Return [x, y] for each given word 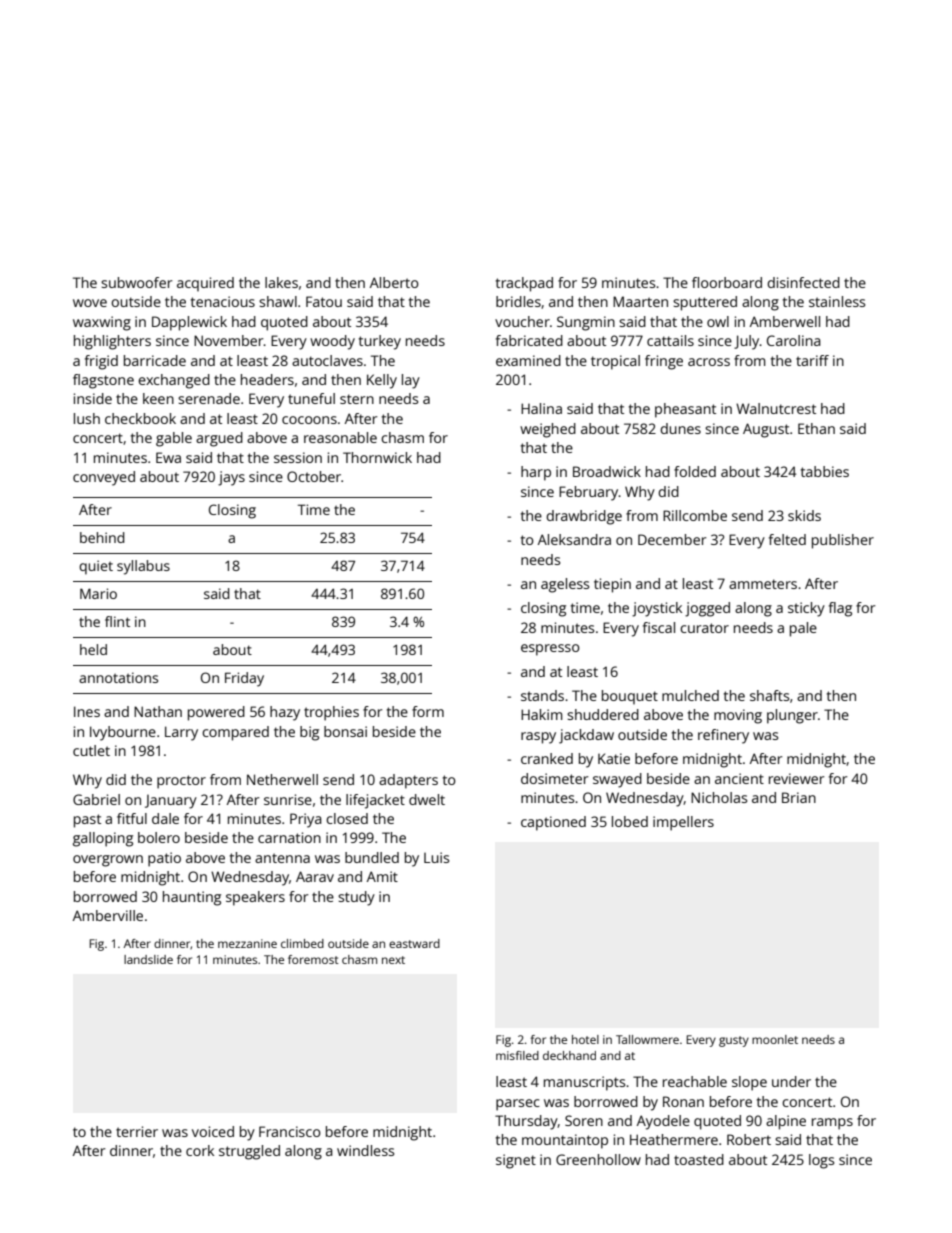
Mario [98, 593]
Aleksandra [574, 539]
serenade [209, 398]
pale [803, 629]
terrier [137, 1131]
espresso [550, 650]
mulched [690, 695]
